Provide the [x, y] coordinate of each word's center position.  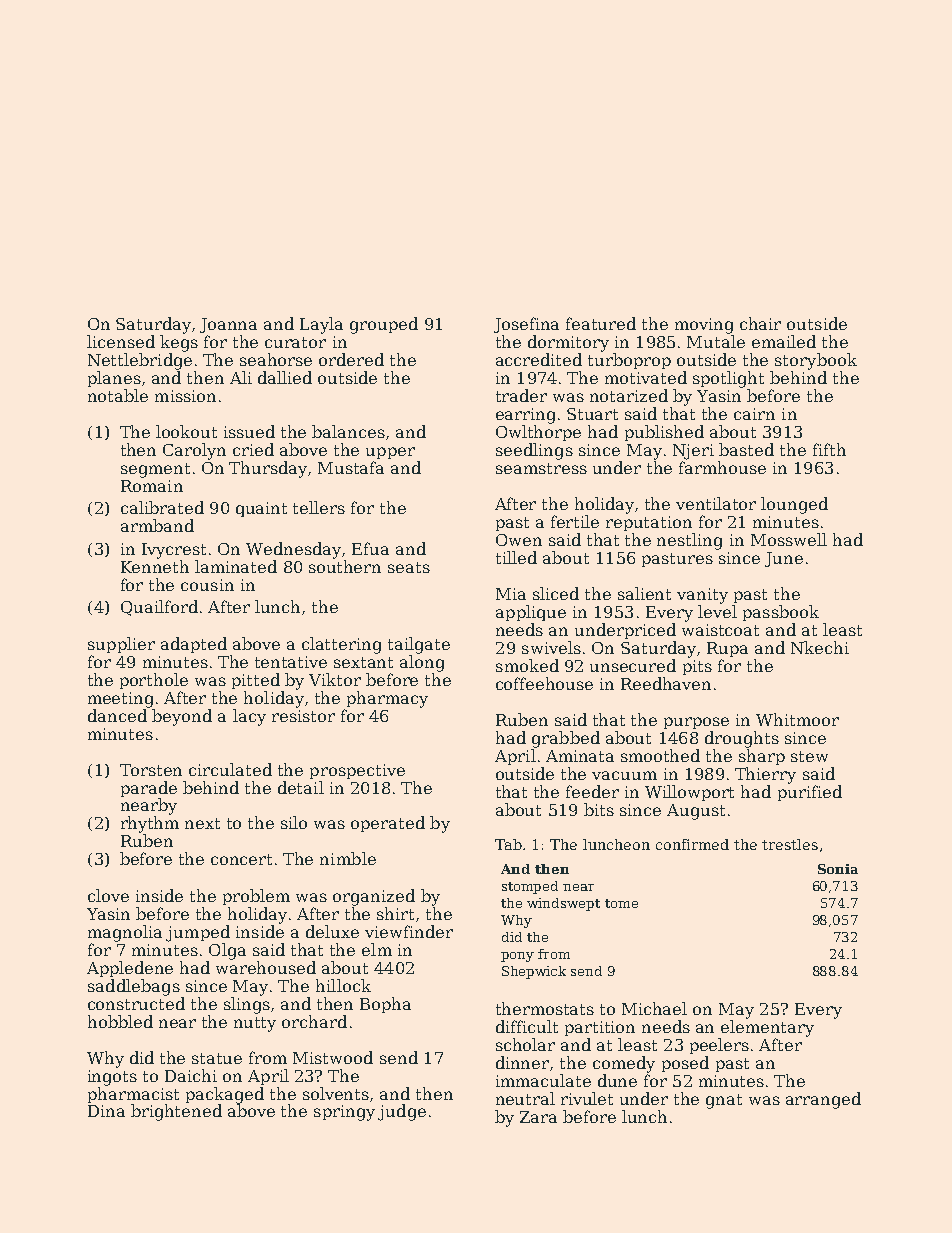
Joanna [228, 325]
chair [760, 323]
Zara [538, 1117]
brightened [176, 1112]
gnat [724, 1101]
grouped [384, 325]
